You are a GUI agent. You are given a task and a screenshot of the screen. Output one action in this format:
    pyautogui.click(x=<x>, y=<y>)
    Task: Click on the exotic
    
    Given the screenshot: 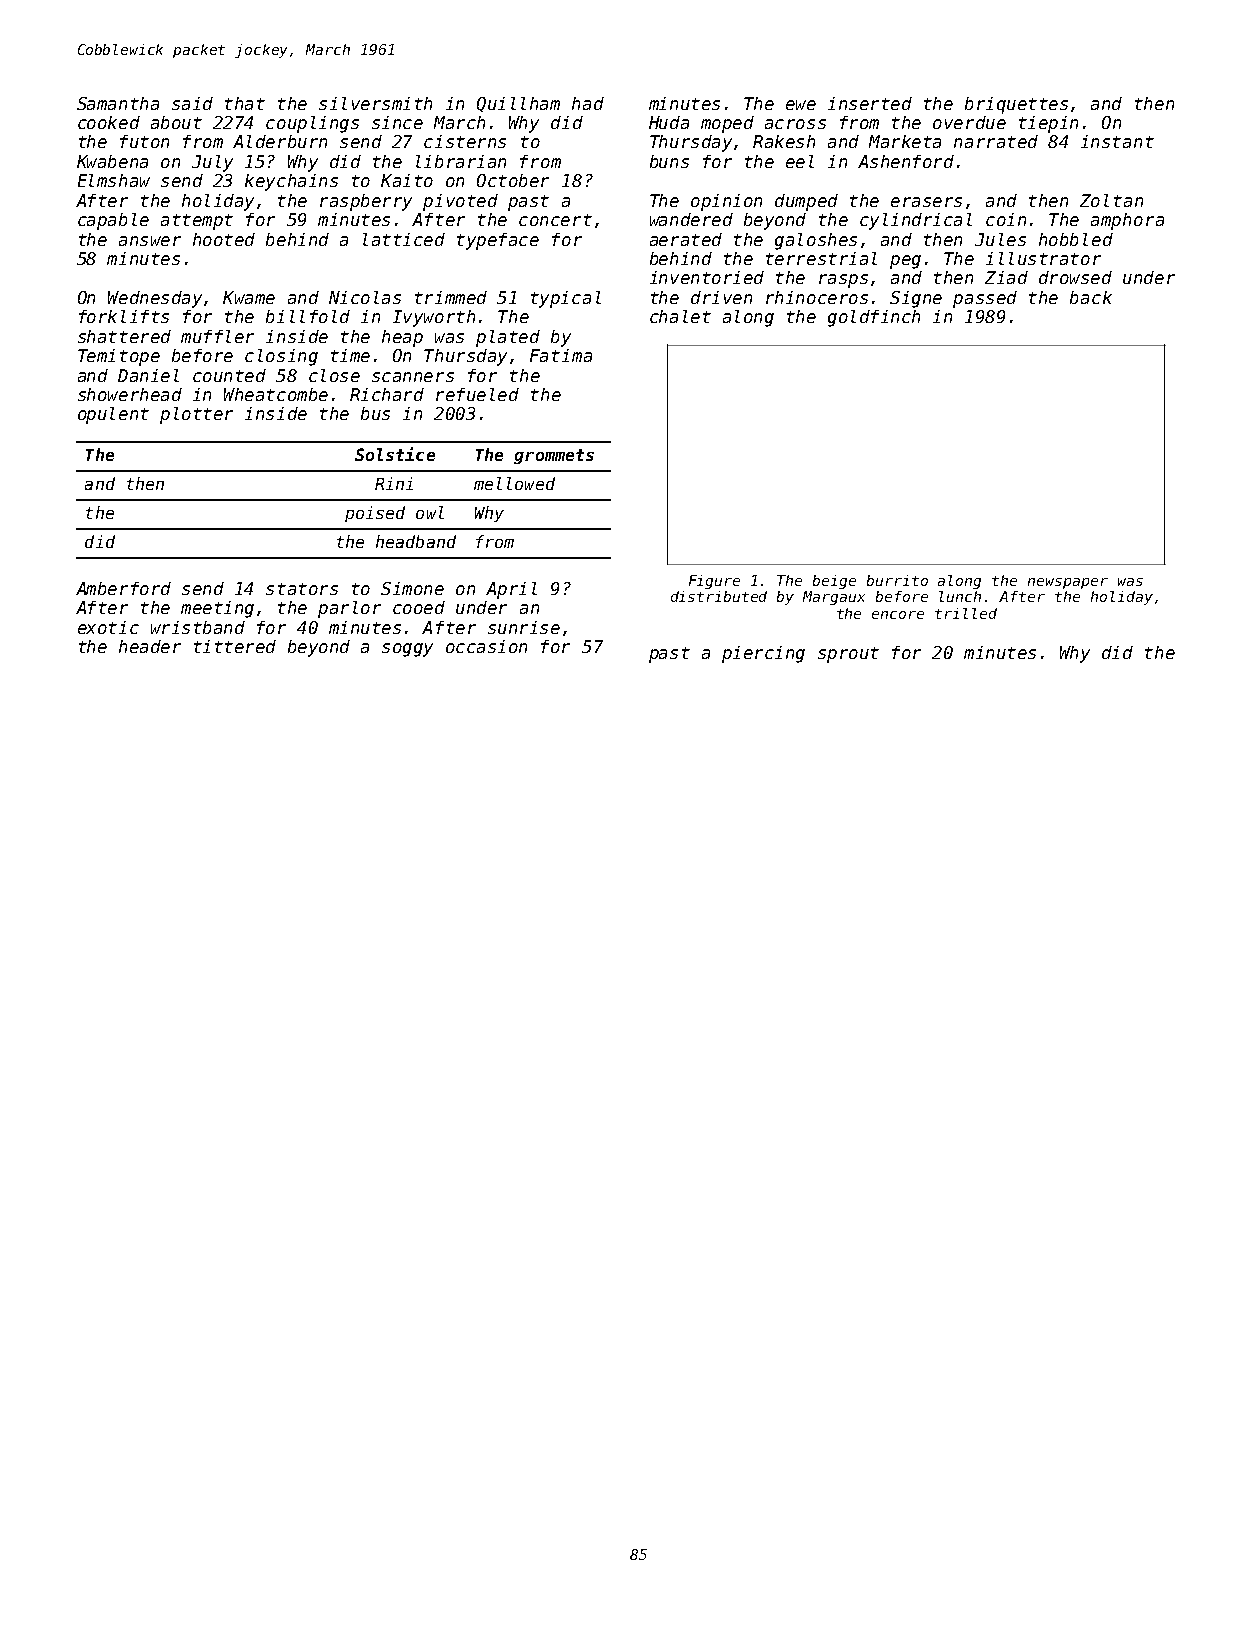 What is the action you would take?
    pyautogui.click(x=108, y=627)
